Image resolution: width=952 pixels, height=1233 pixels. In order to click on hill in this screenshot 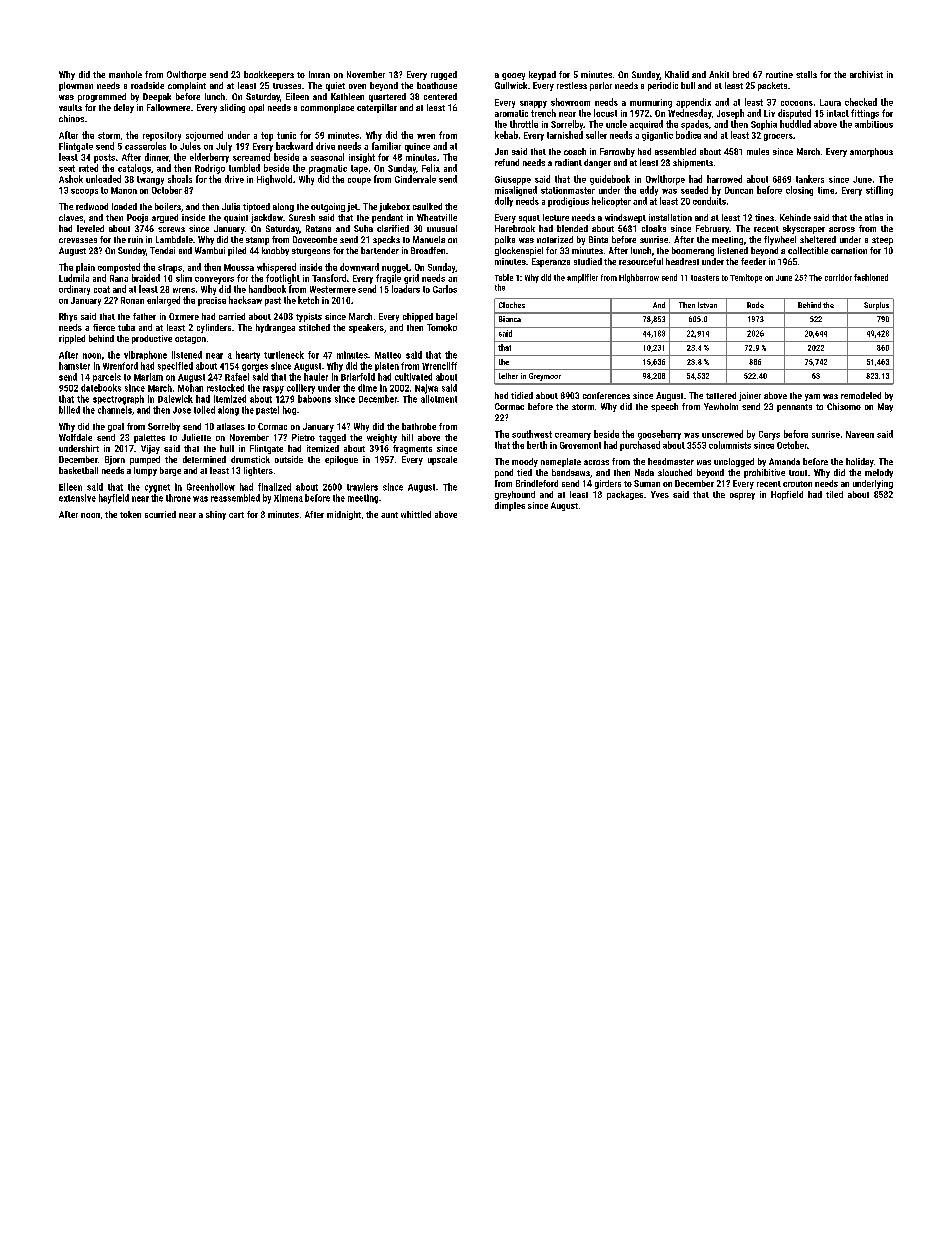, I will do `click(407, 437)`.
